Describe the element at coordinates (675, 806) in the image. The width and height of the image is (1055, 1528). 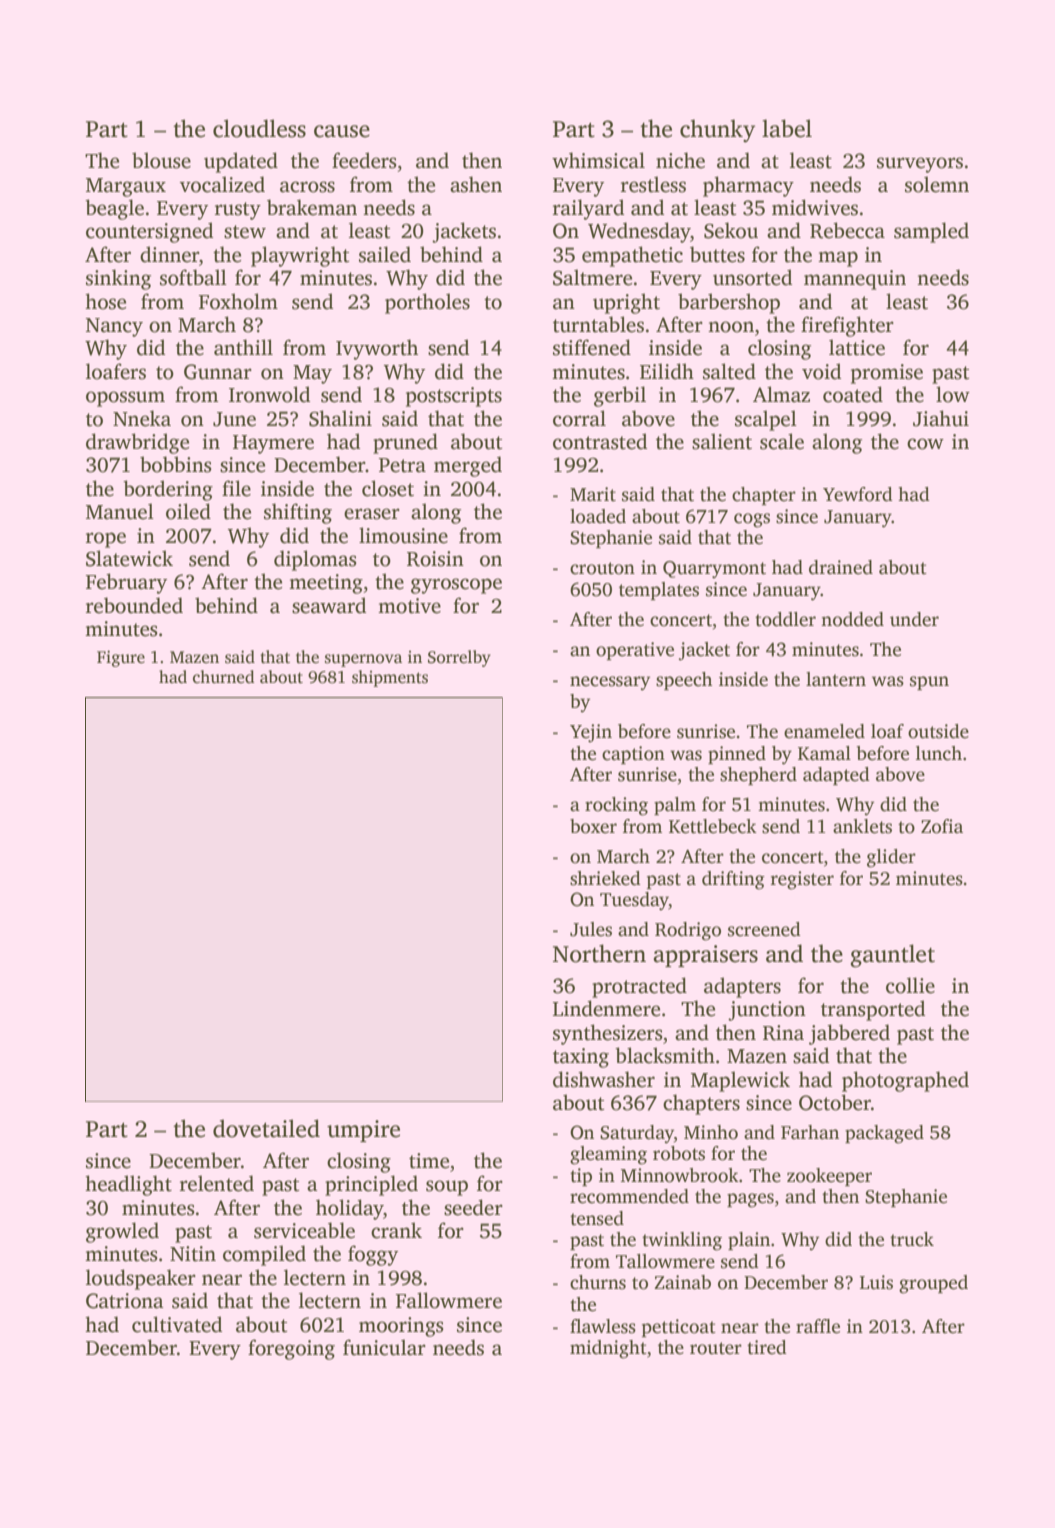
I see `palm` at that location.
